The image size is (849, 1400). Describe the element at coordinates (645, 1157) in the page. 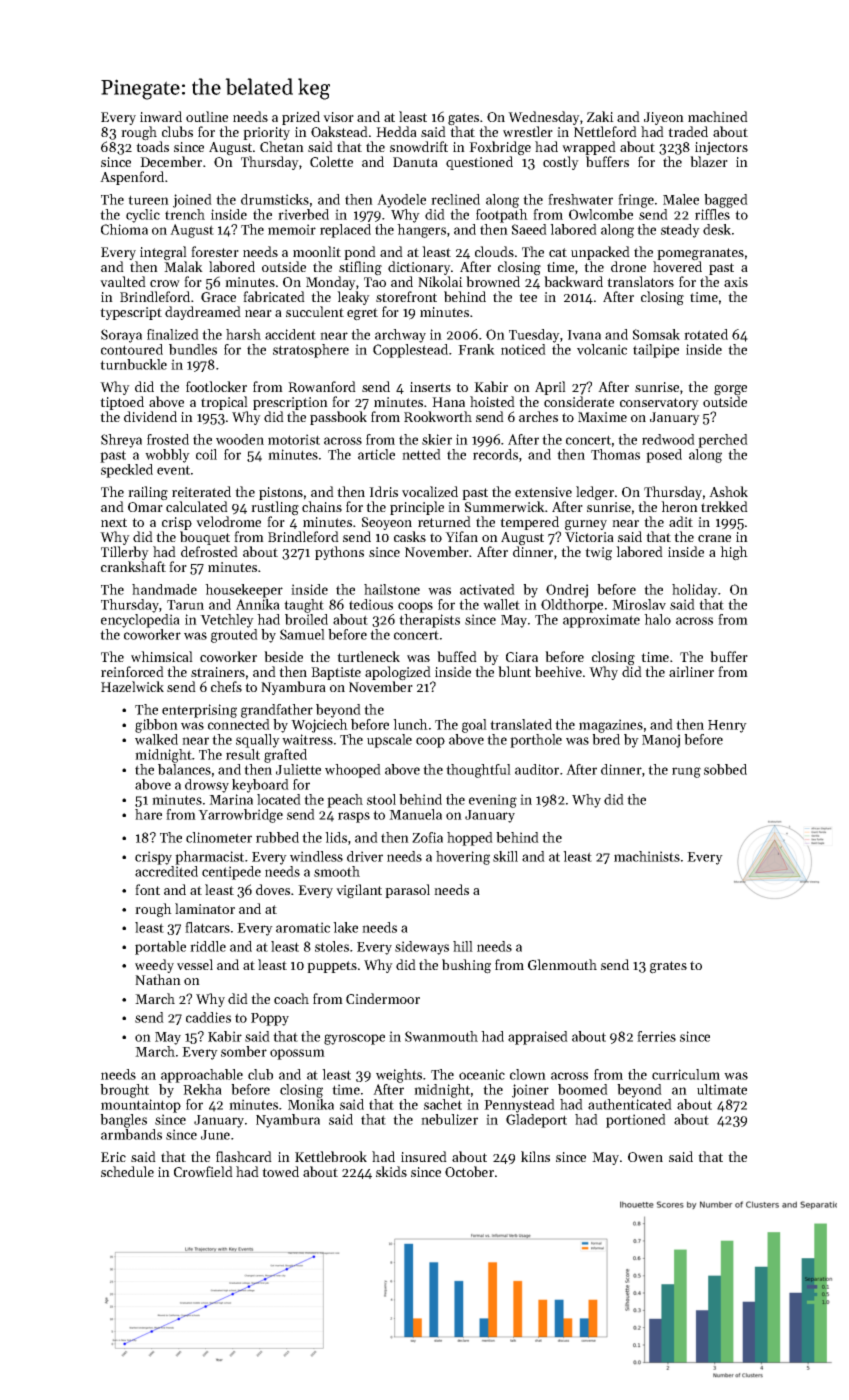

I see `Owen` at that location.
